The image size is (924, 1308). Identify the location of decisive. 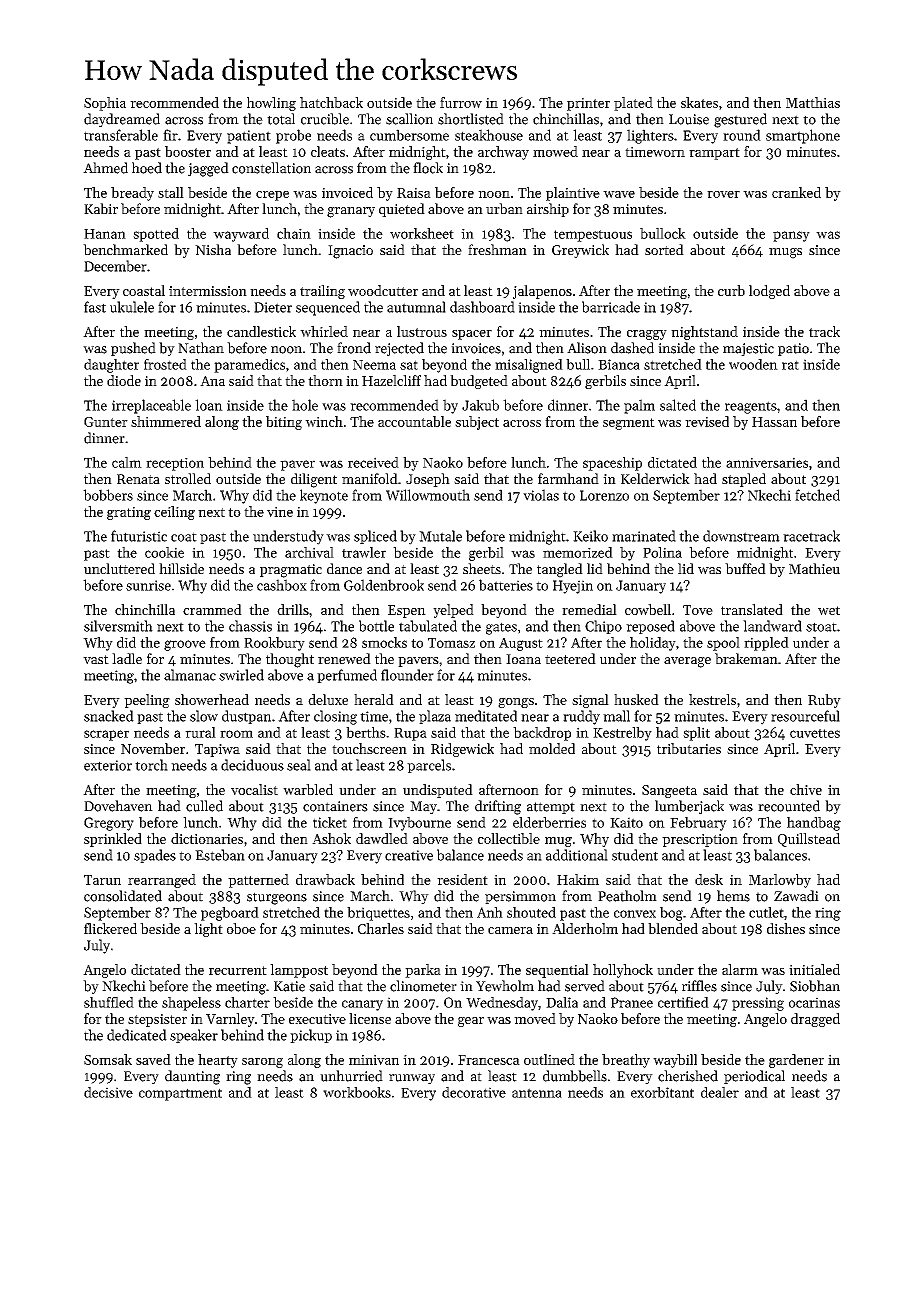
(108, 1092).
